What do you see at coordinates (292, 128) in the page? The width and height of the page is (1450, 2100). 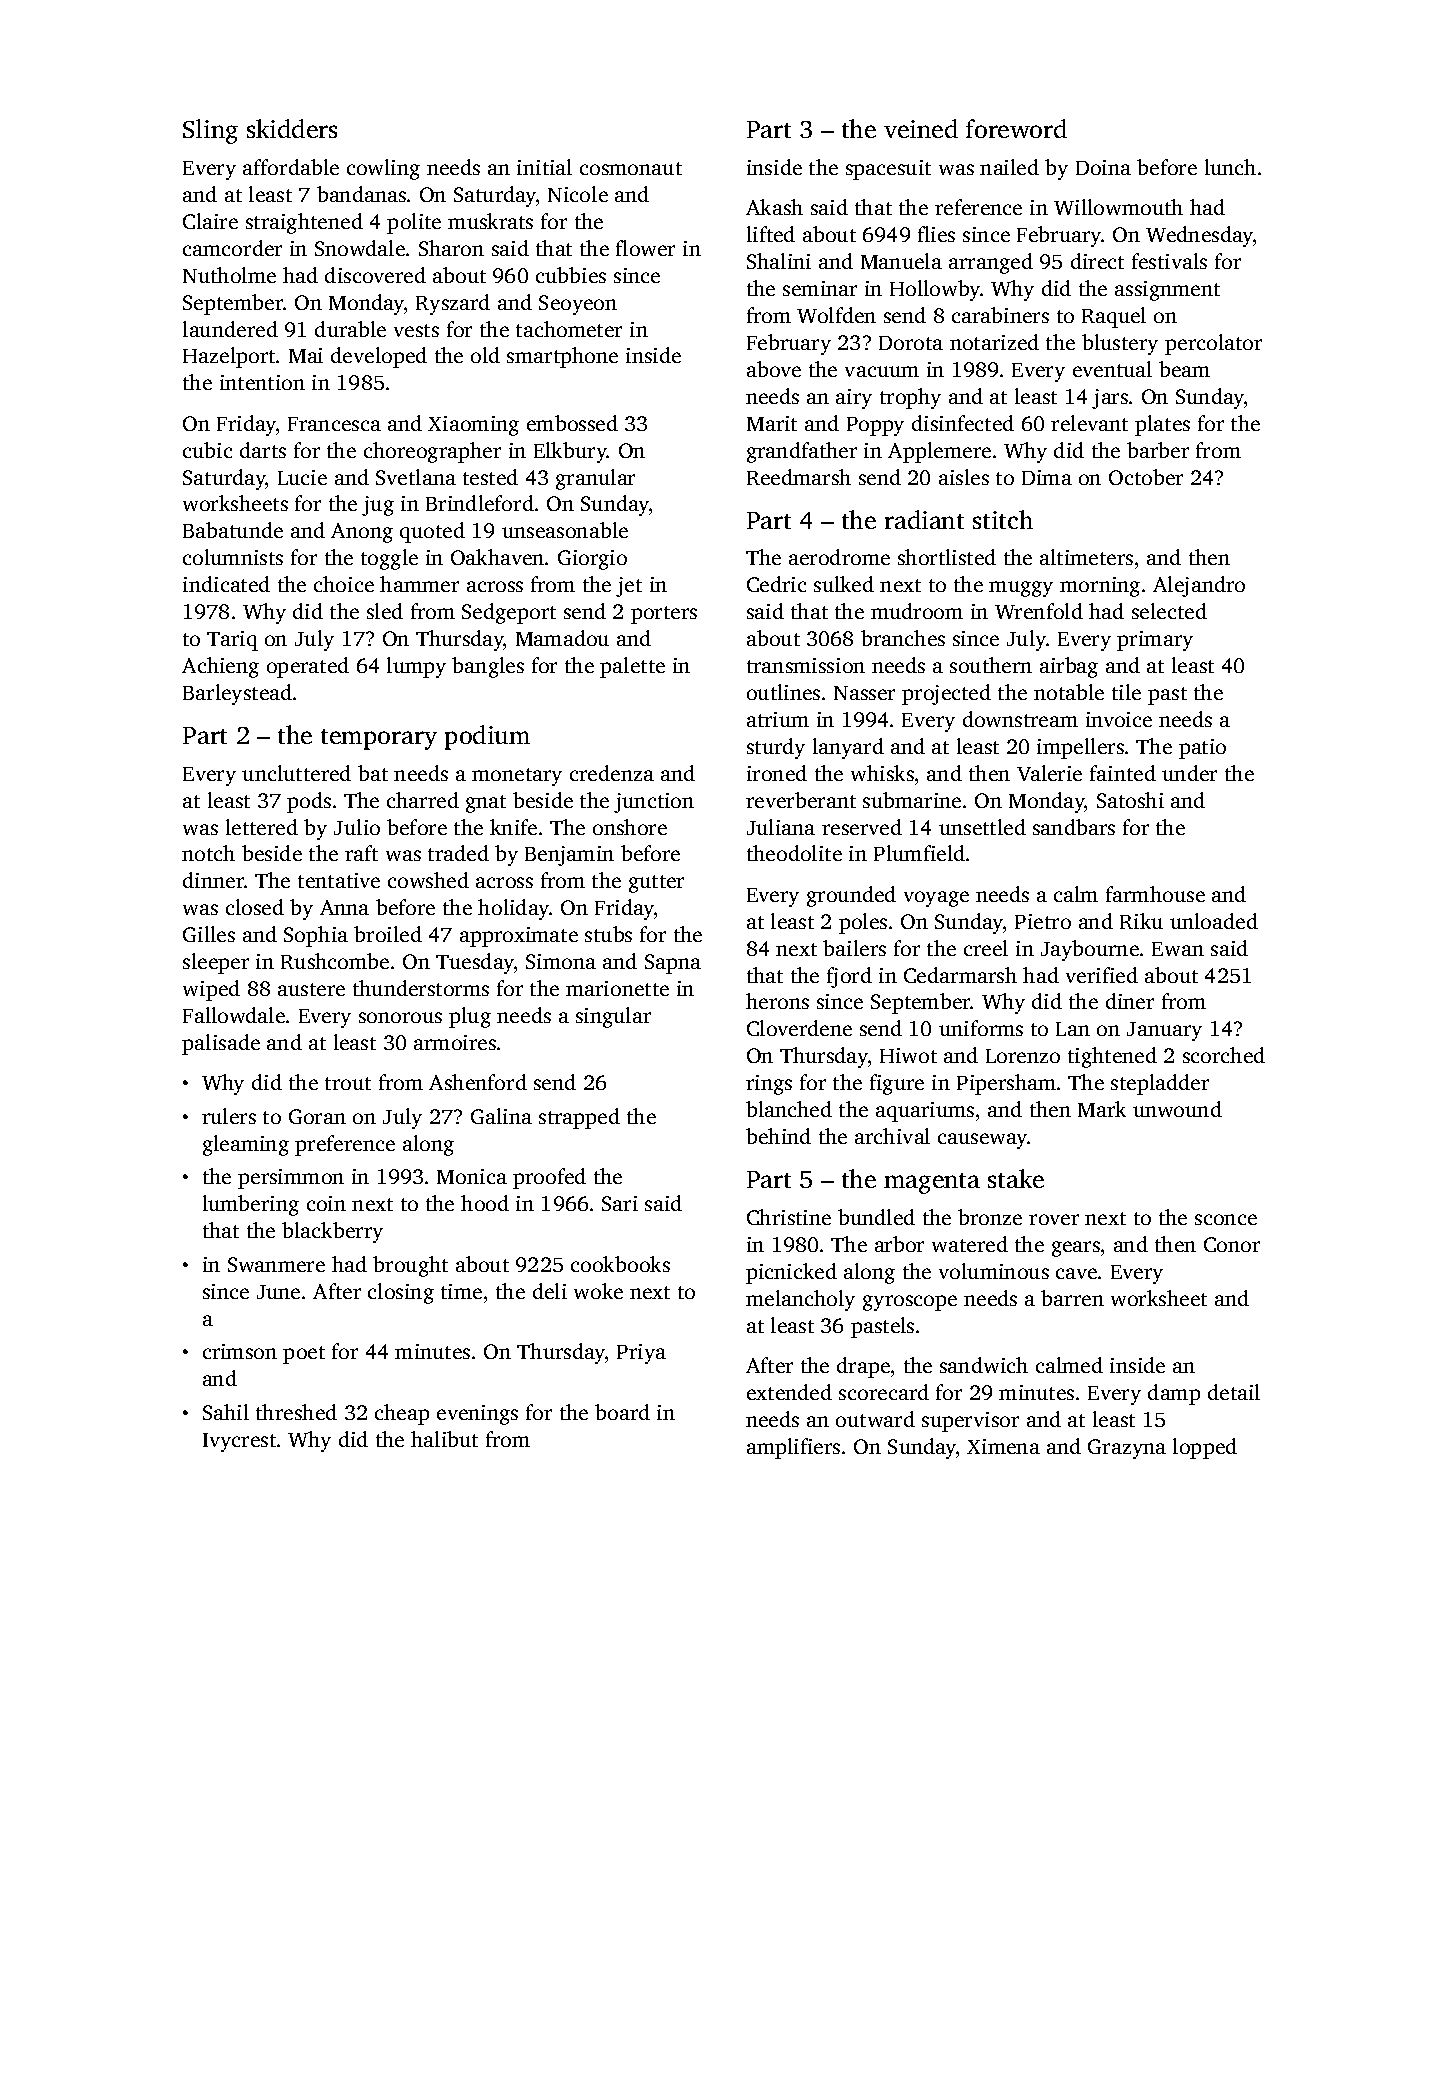 I see `skidders` at bounding box center [292, 128].
